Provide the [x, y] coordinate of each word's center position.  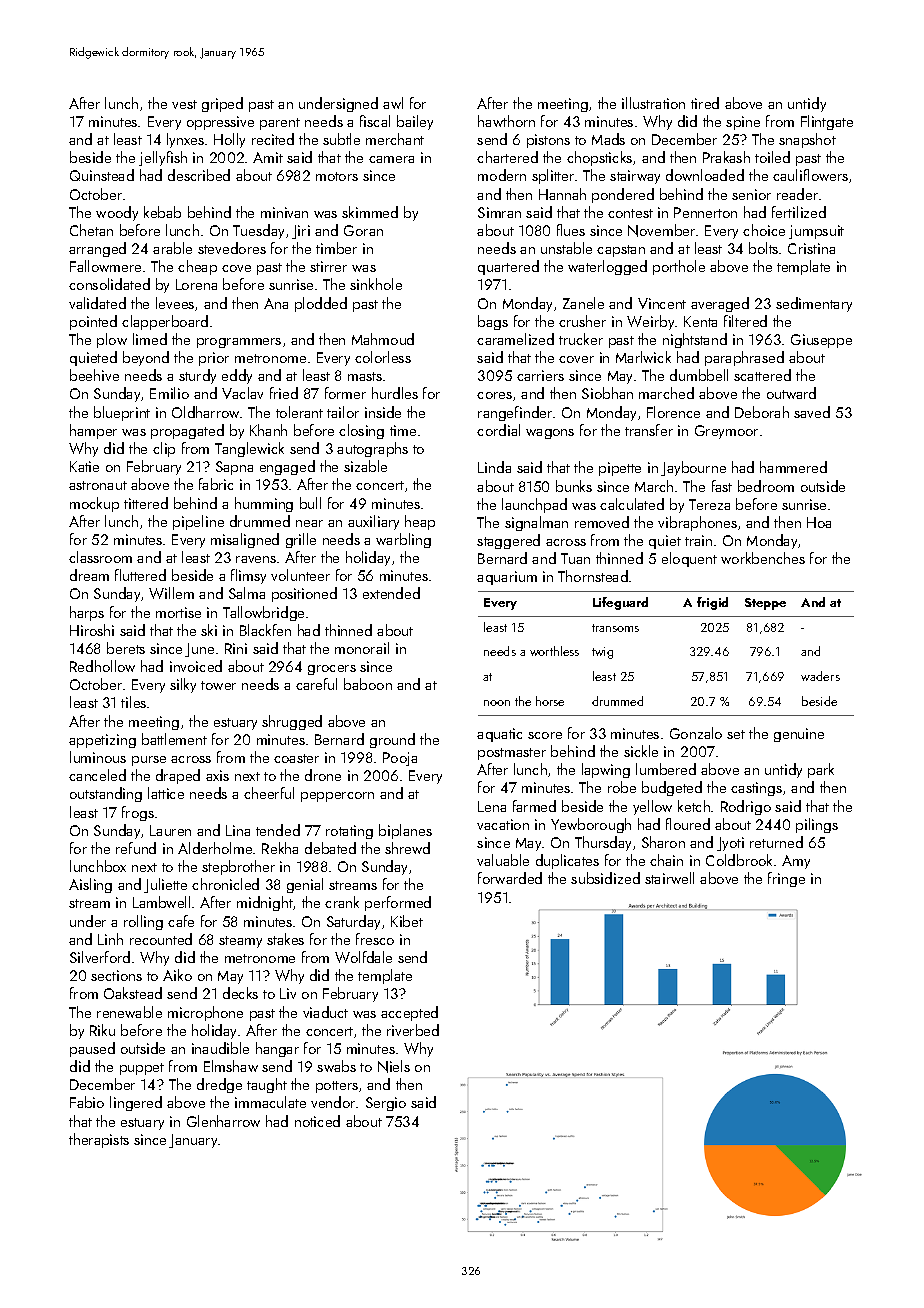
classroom [100, 557]
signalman [536, 523]
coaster [296, 758]
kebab [162, 212]
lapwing [606, 770]
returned [776, 842]
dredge [219, 1085]
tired [705, 103]
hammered [793, 467]
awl [393, 103]
